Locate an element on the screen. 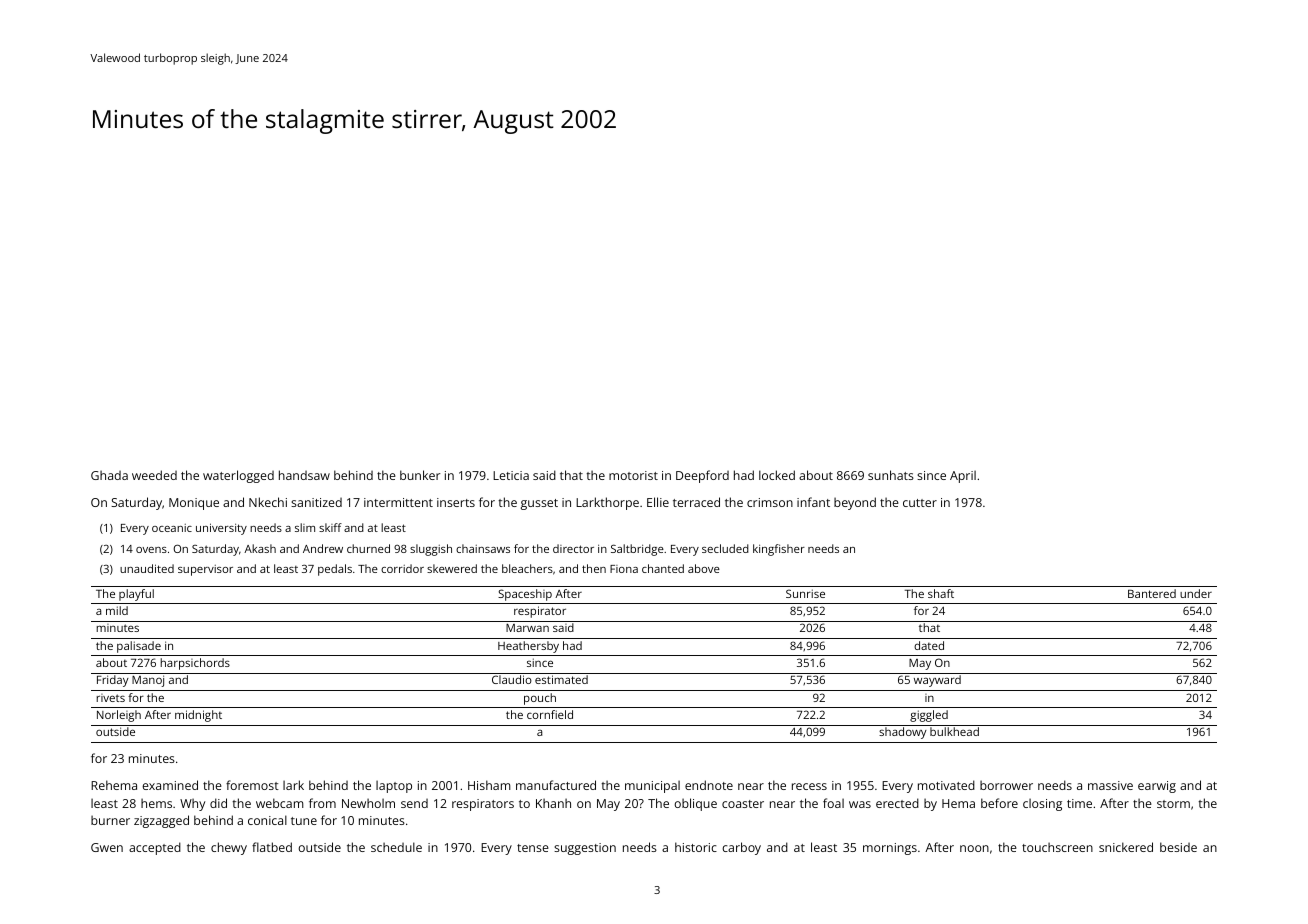  locked is located at coordinates (777, 475).
